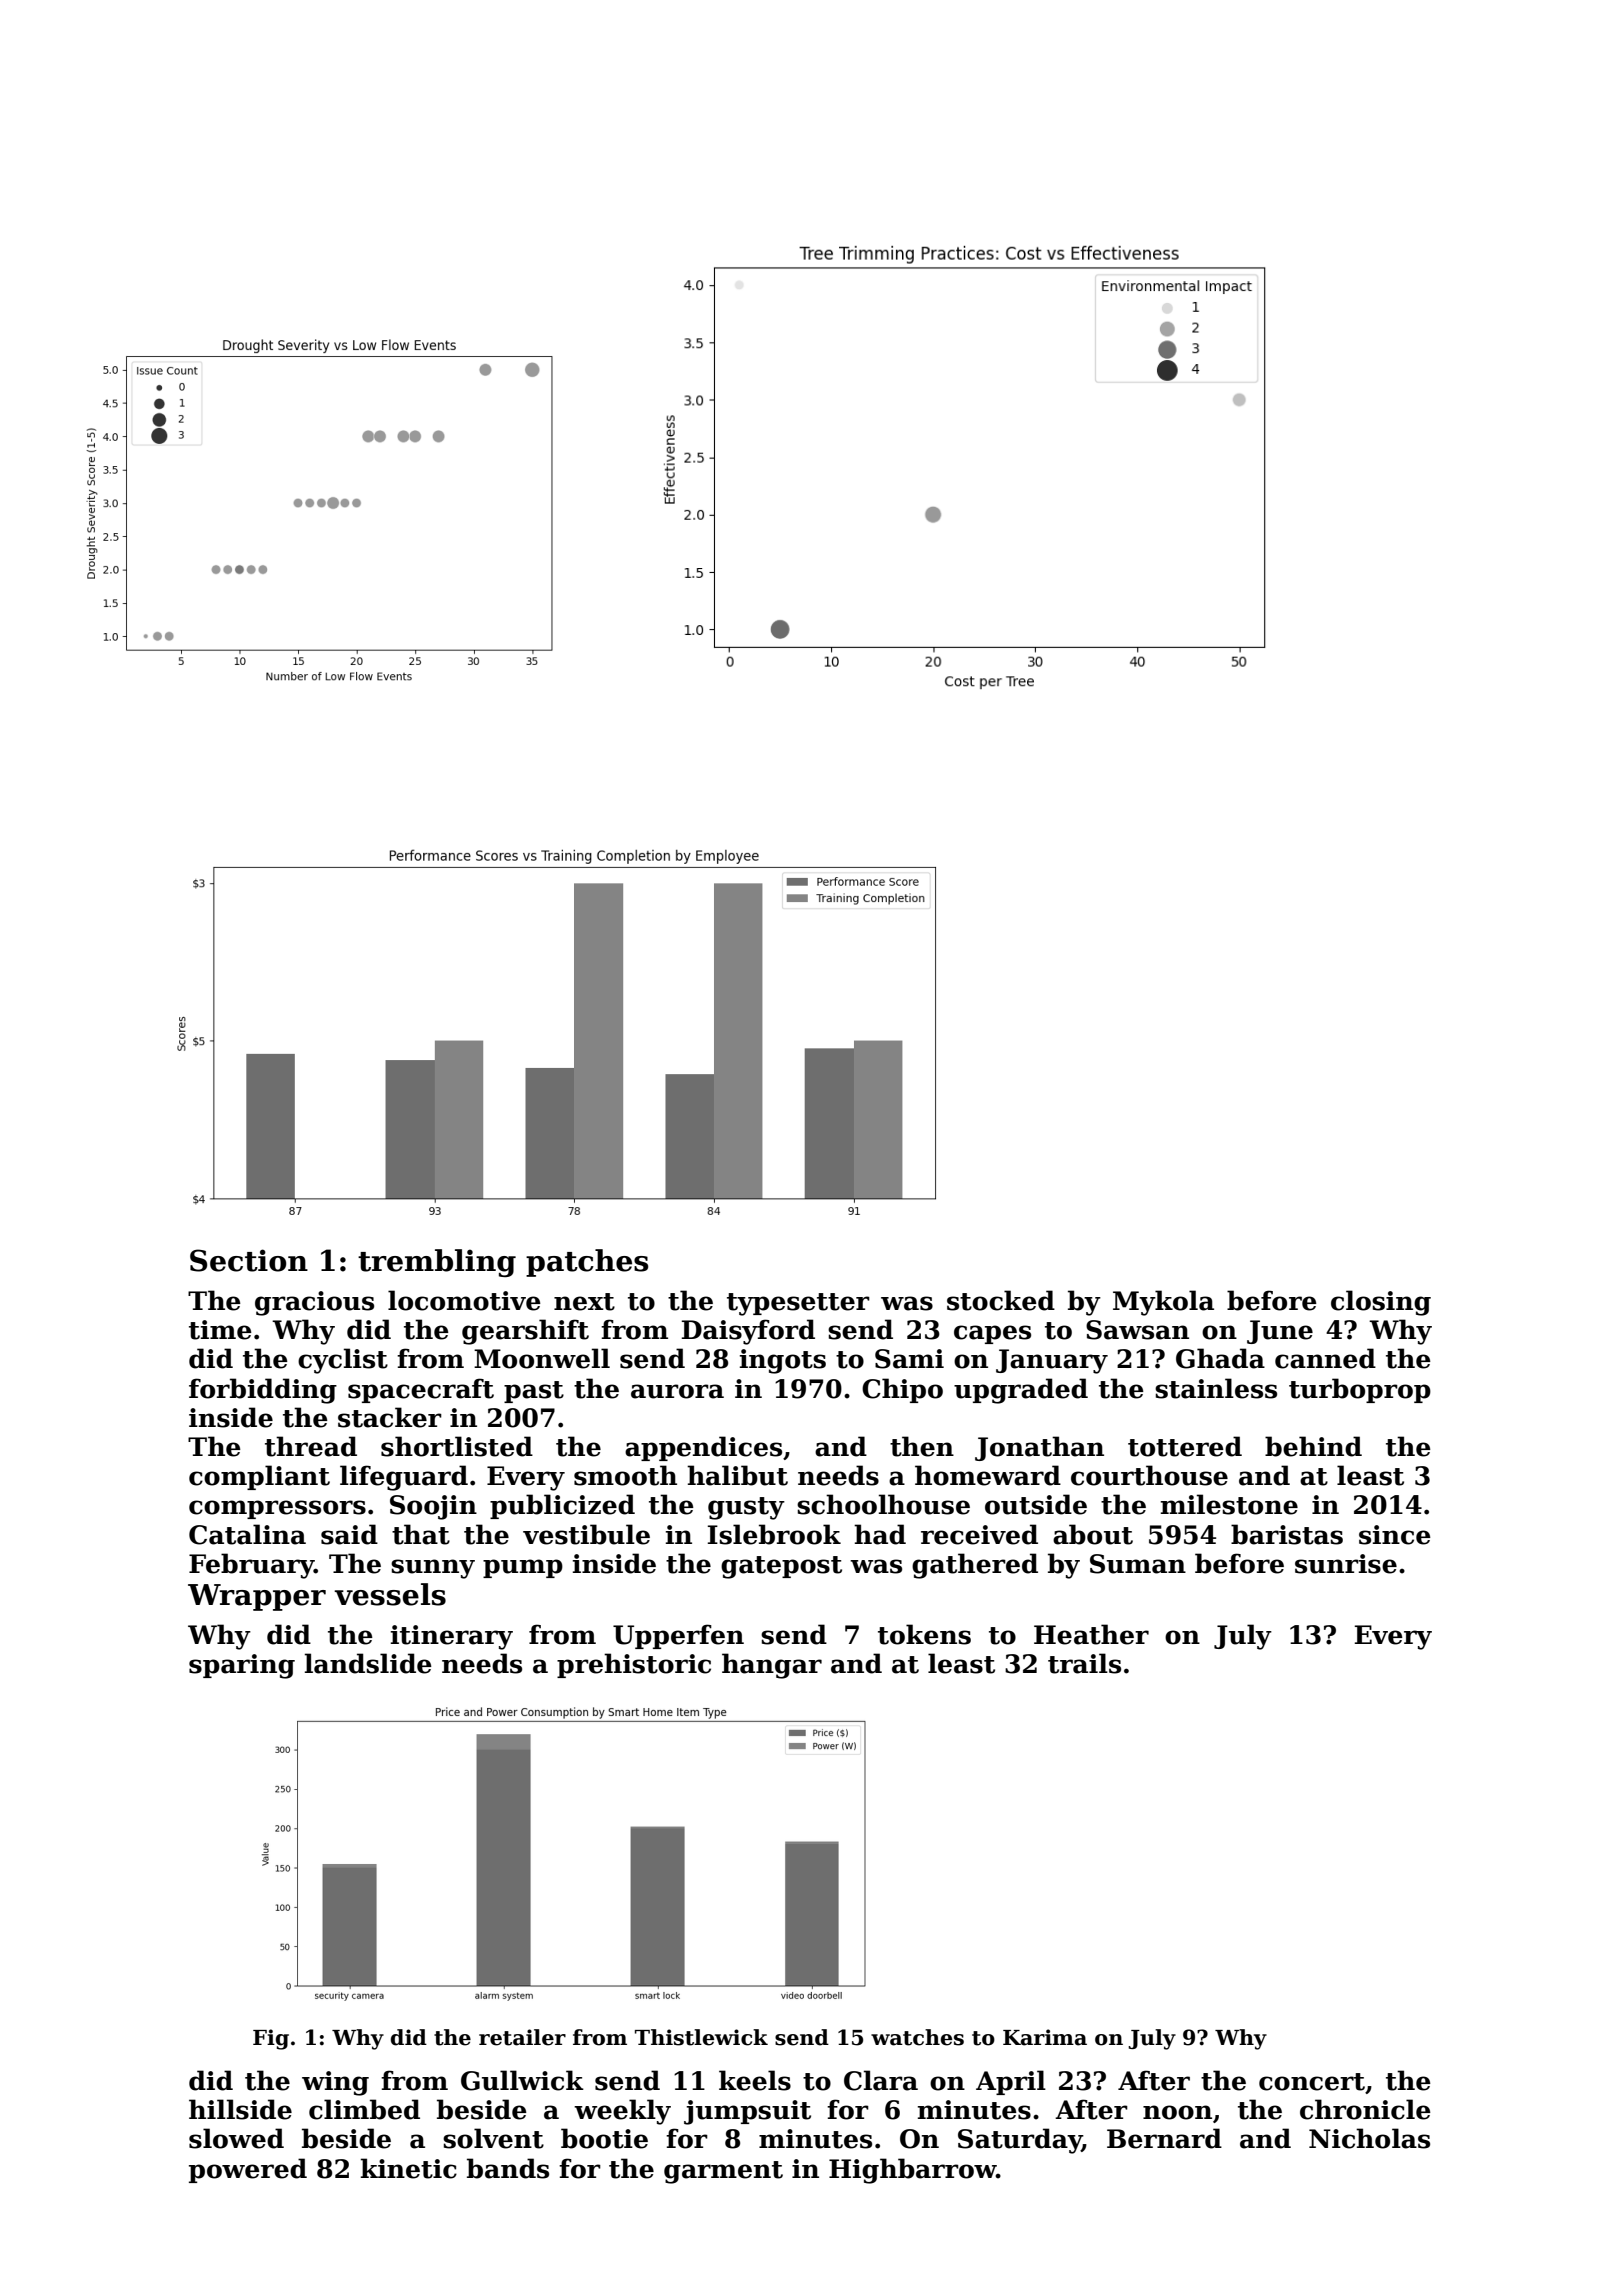 The height and width of the screenshot is (2292, 1620). I want to click on trails, so click(1084, 1663).
